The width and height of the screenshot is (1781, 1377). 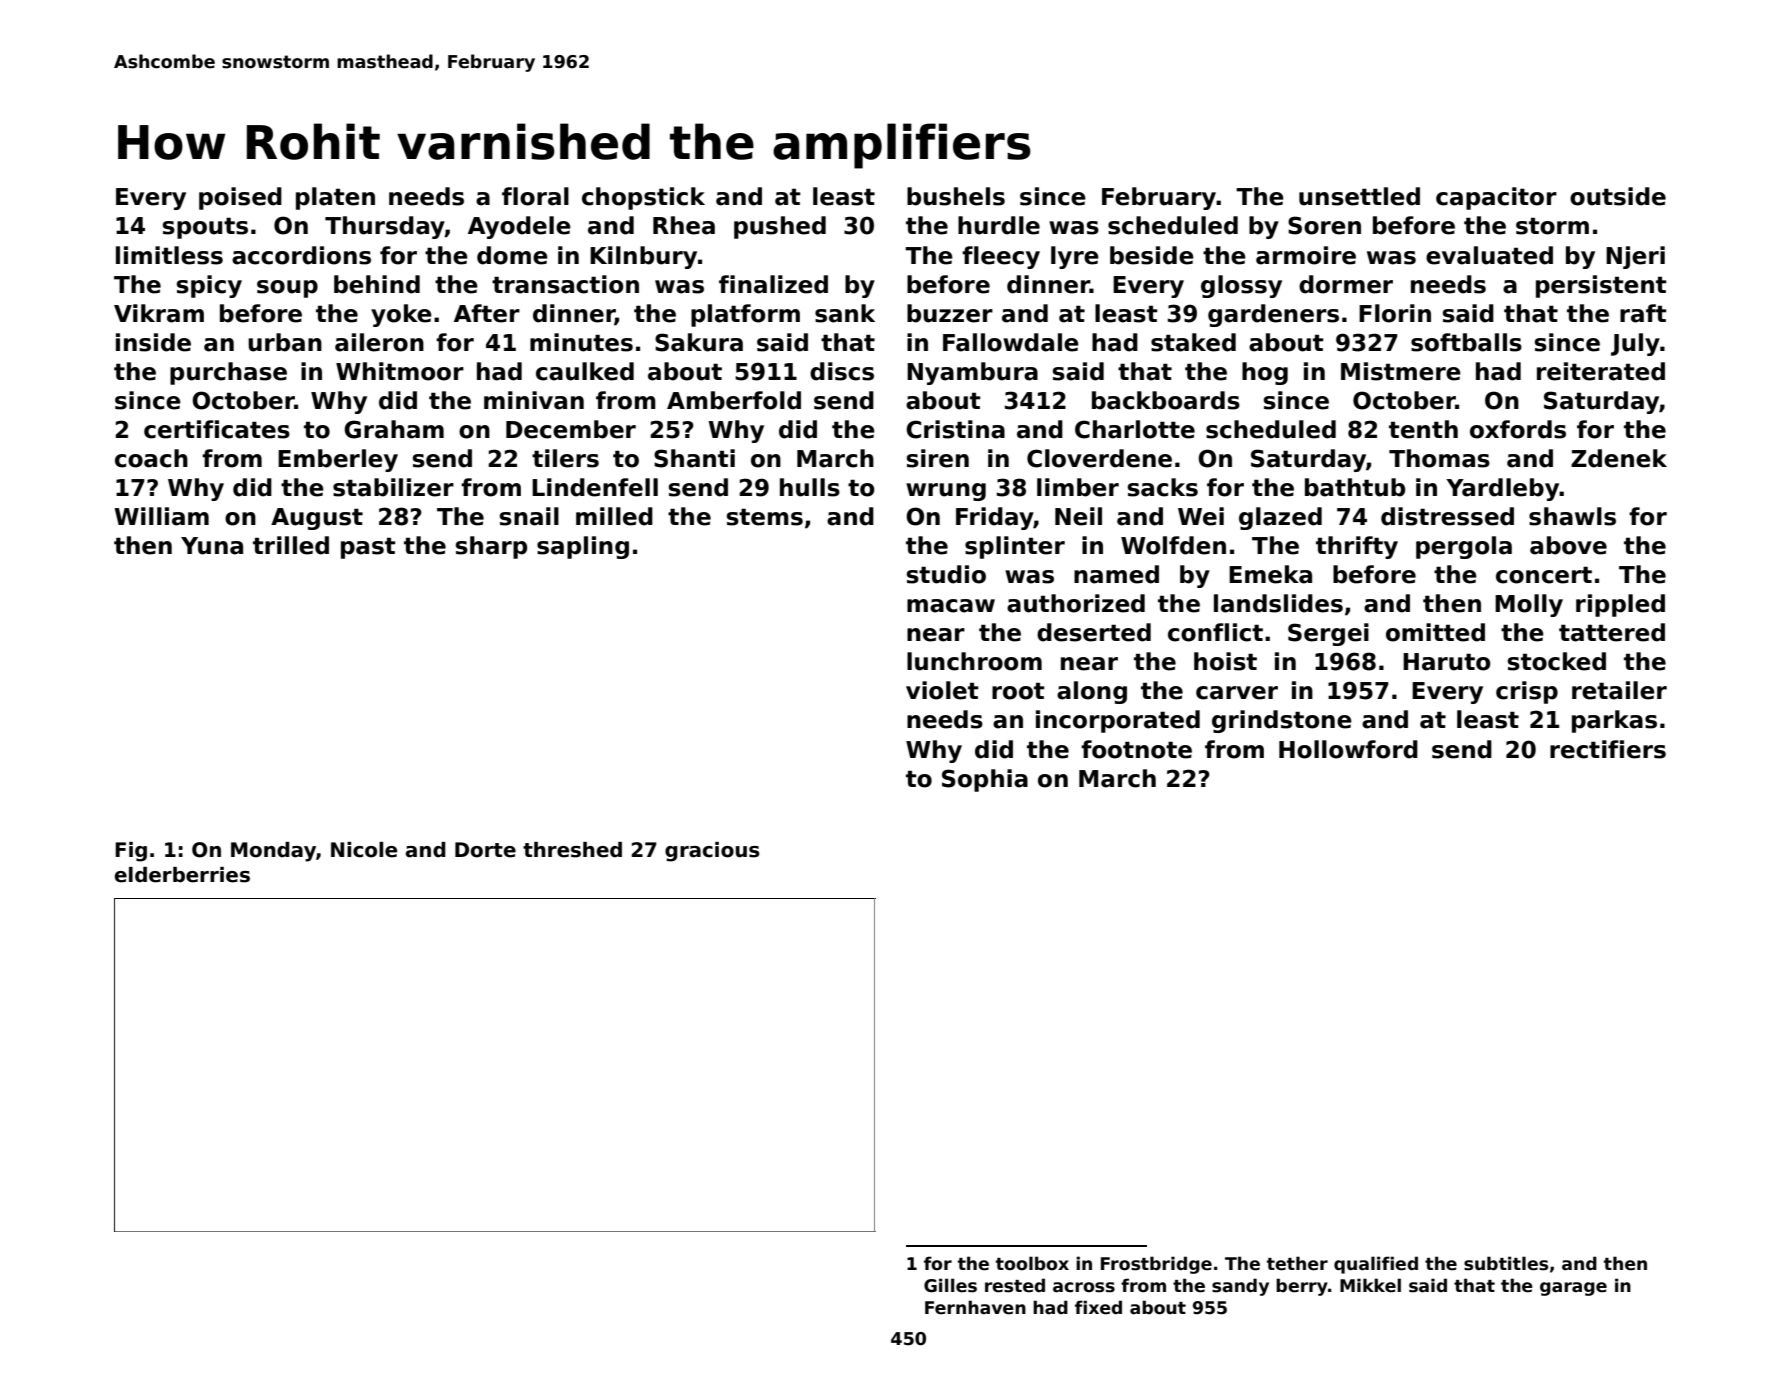 What do you see at coordinates (1357, 547) in the screenshot?
I see `thrifty` at bounding box center [1357, 547].
